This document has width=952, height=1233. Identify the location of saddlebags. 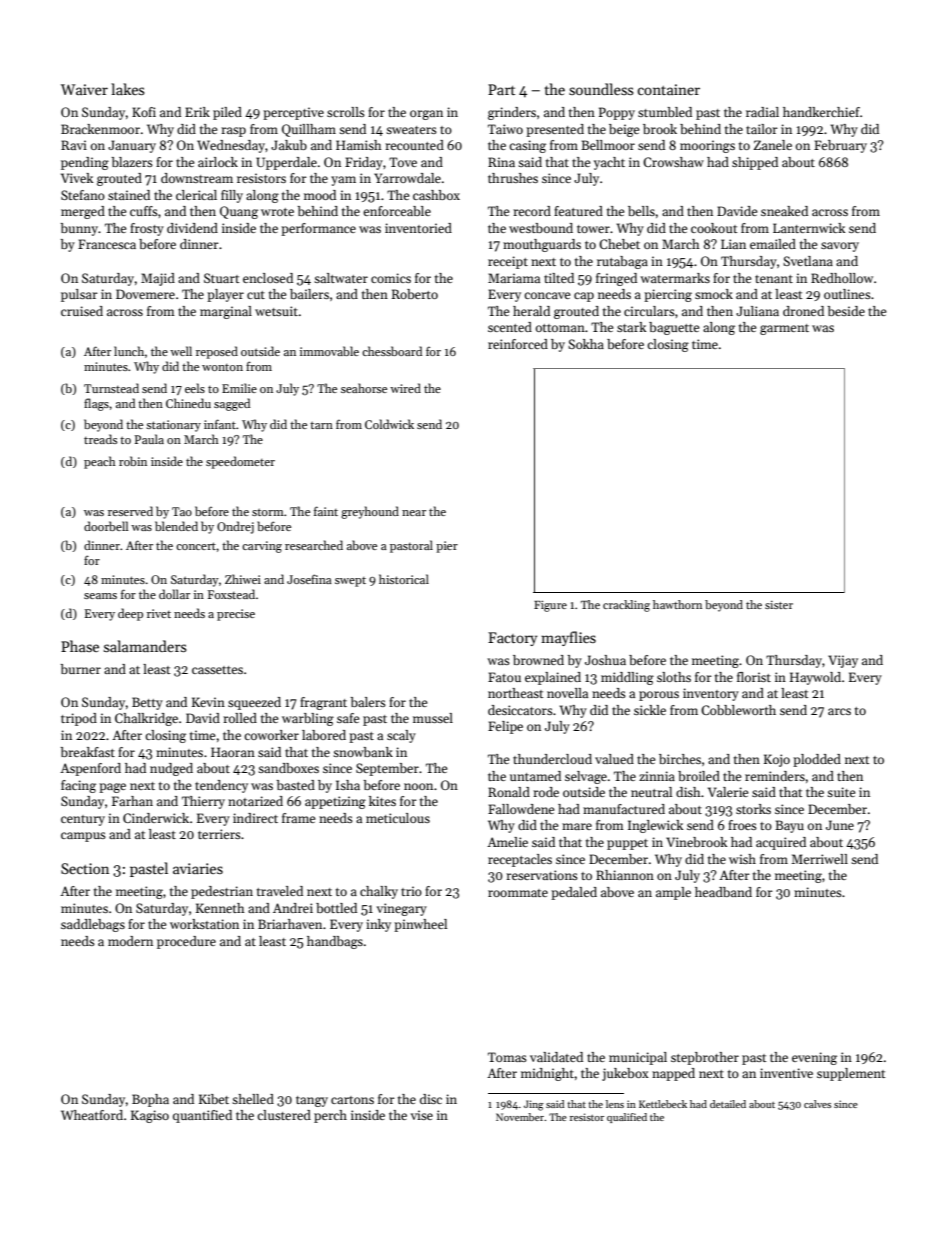
(93, 925).
